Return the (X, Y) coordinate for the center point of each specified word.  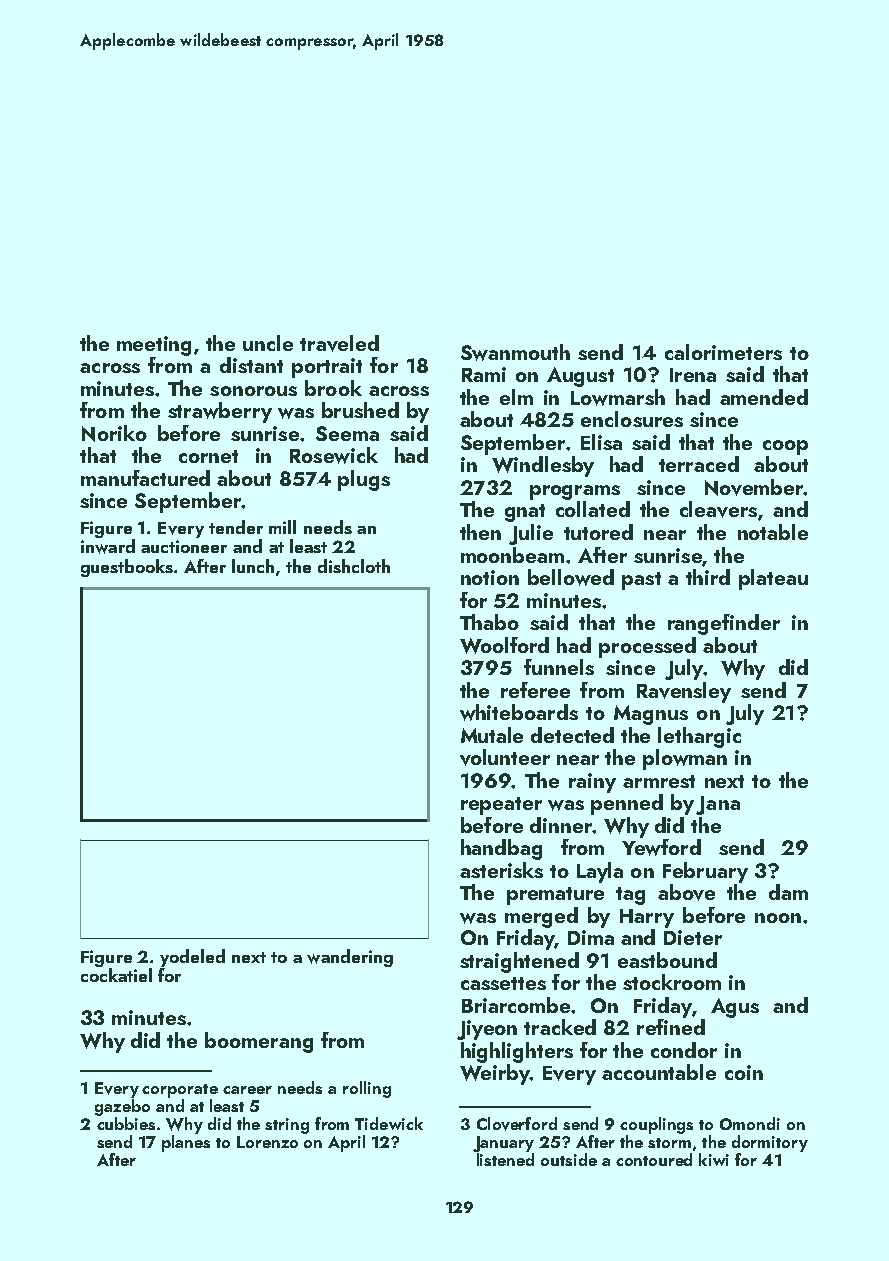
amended (764, 397)
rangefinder (724, 624)
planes (186, 1143)
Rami (484, 374)
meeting (154, 346)
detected (572, 735)
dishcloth (354, 566)
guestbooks (128, 568)
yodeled (192, 958)
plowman (685, 759)
